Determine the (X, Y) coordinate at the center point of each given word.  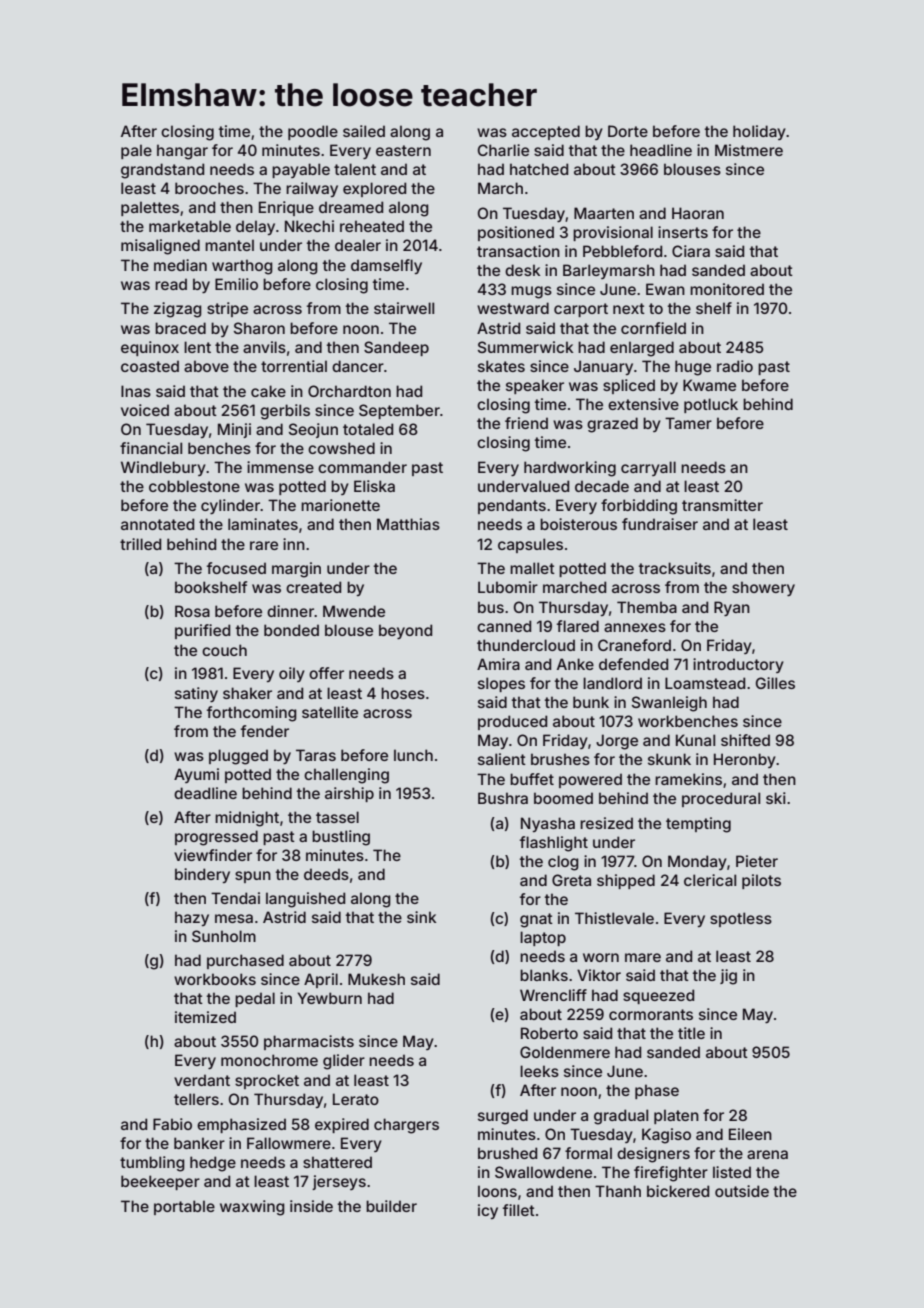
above (206, 366)
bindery (202, 875)
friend (526, 423)
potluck (711, 405)
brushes (560, 759)
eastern (403, 150)
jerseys (339, 1182)
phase (657, 1091)
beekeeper (160, 1182)
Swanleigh (669, 704)
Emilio (236, 284)
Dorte (628, 131)
